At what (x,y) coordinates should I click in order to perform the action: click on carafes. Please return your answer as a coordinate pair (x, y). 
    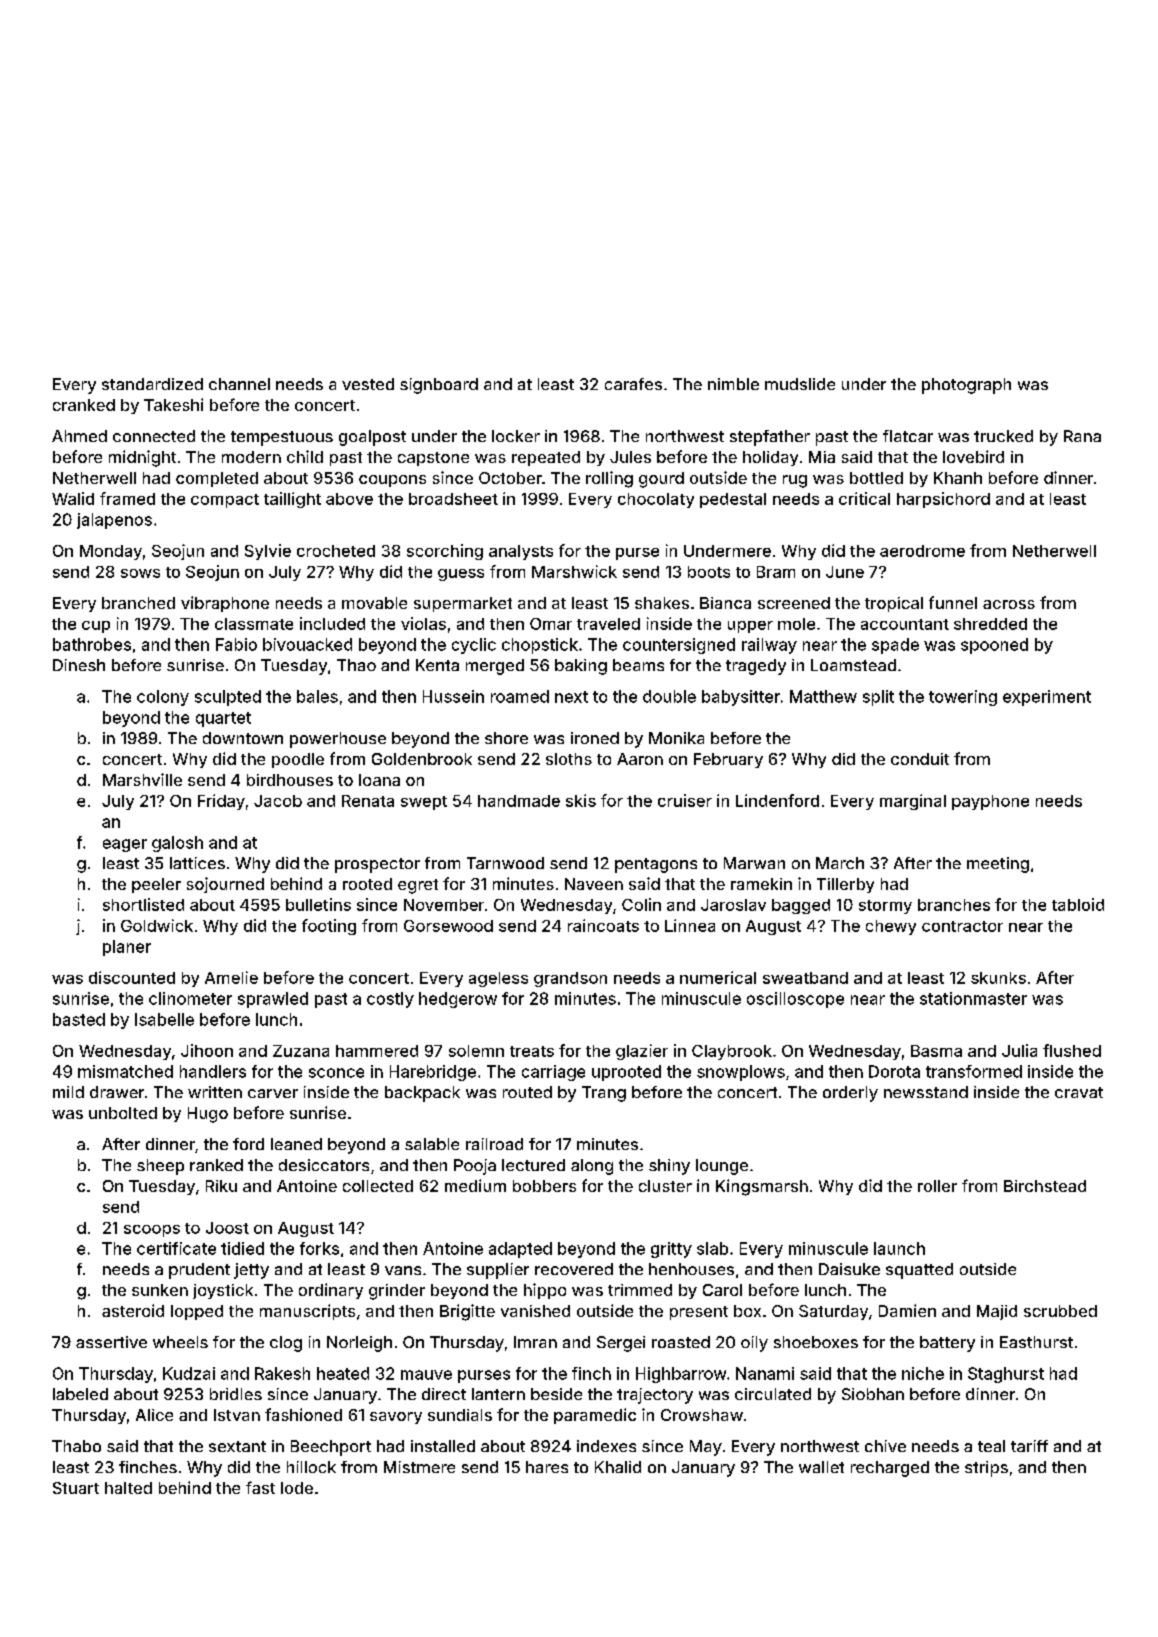
    Looking at the image, I should click on (633, 384).
